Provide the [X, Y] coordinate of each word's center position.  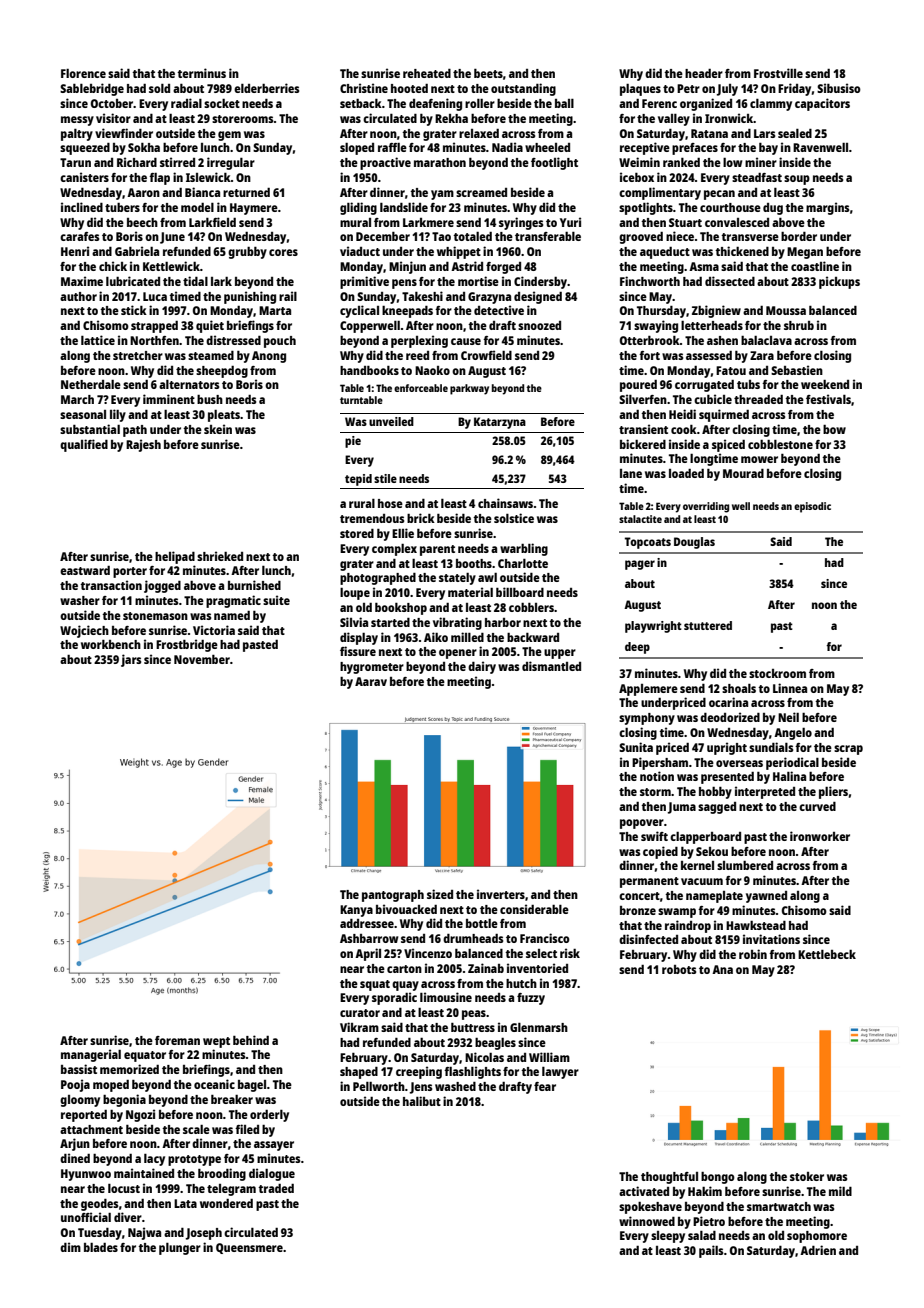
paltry [77, 135]
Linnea [790, 688]
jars [131, 660]
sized [440, 894]
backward [533, 637]
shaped [359, 1073]
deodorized [730, 717]
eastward [85, 570]
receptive [645, 148]
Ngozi [140, 1115]
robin [753, 954]
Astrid [467, 266]
